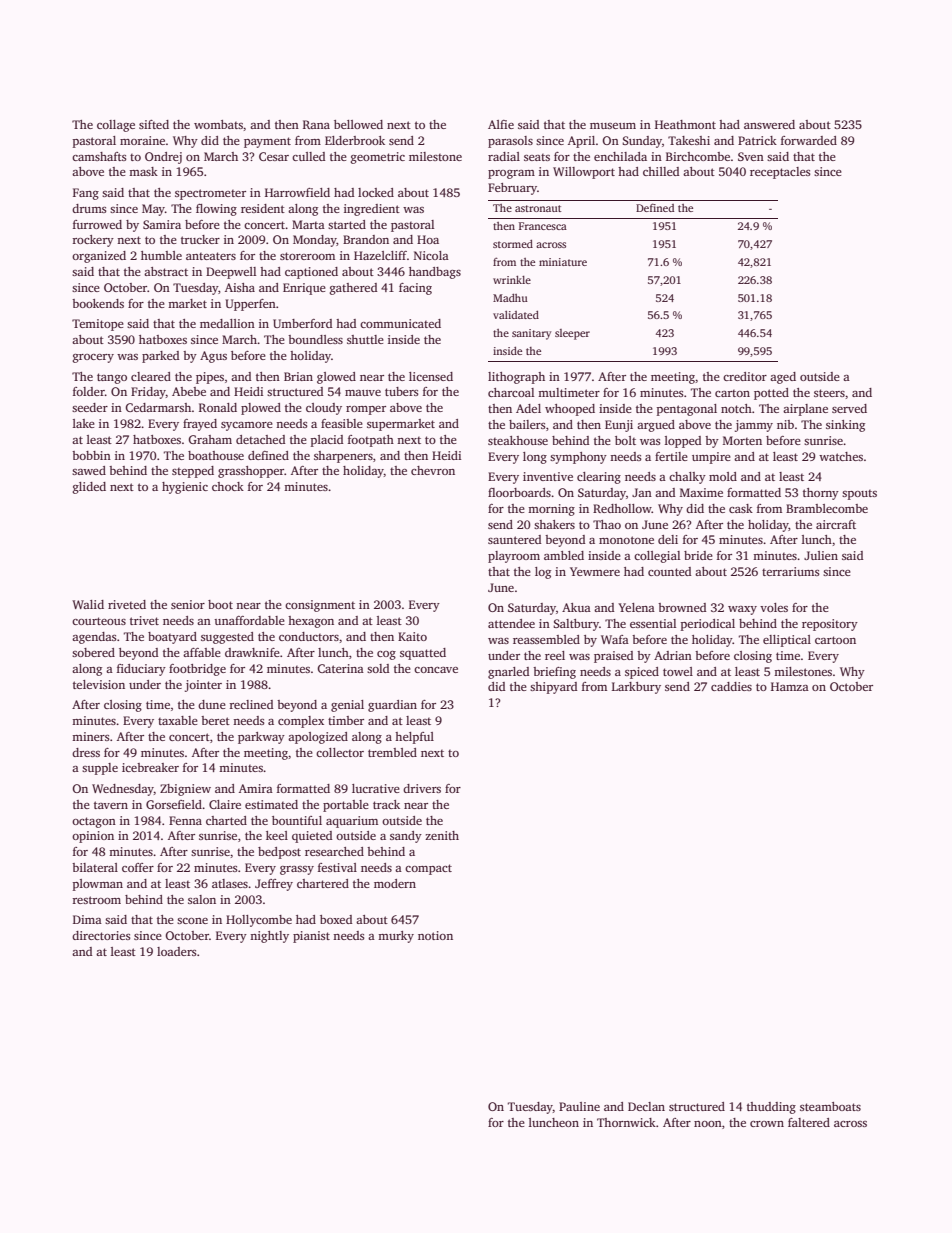 This screenshot has width=952, height=1233. I want to click on sauntered, so click(515, 539).
